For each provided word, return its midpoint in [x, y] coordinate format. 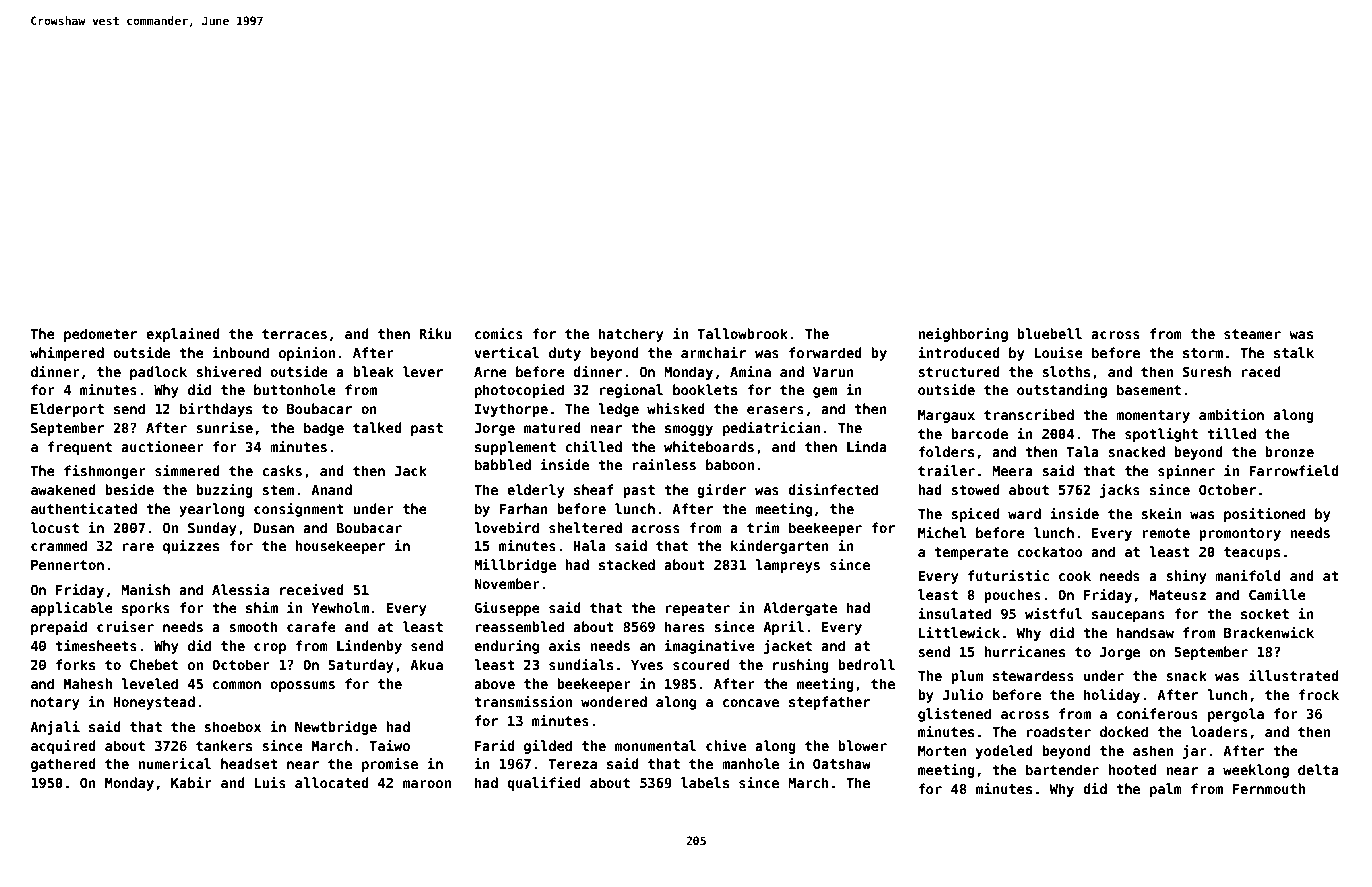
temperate [971, 553]
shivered [229, 371]
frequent [79, 448]
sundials [581, 664]
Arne [490, 372]
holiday [1112, 696]
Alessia [240, 589]
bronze [1289, 451]
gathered [63, 765]
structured [959, 371]
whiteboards [709, 446]
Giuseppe [507, 609]
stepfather [829, 703]
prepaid [59, 628]
